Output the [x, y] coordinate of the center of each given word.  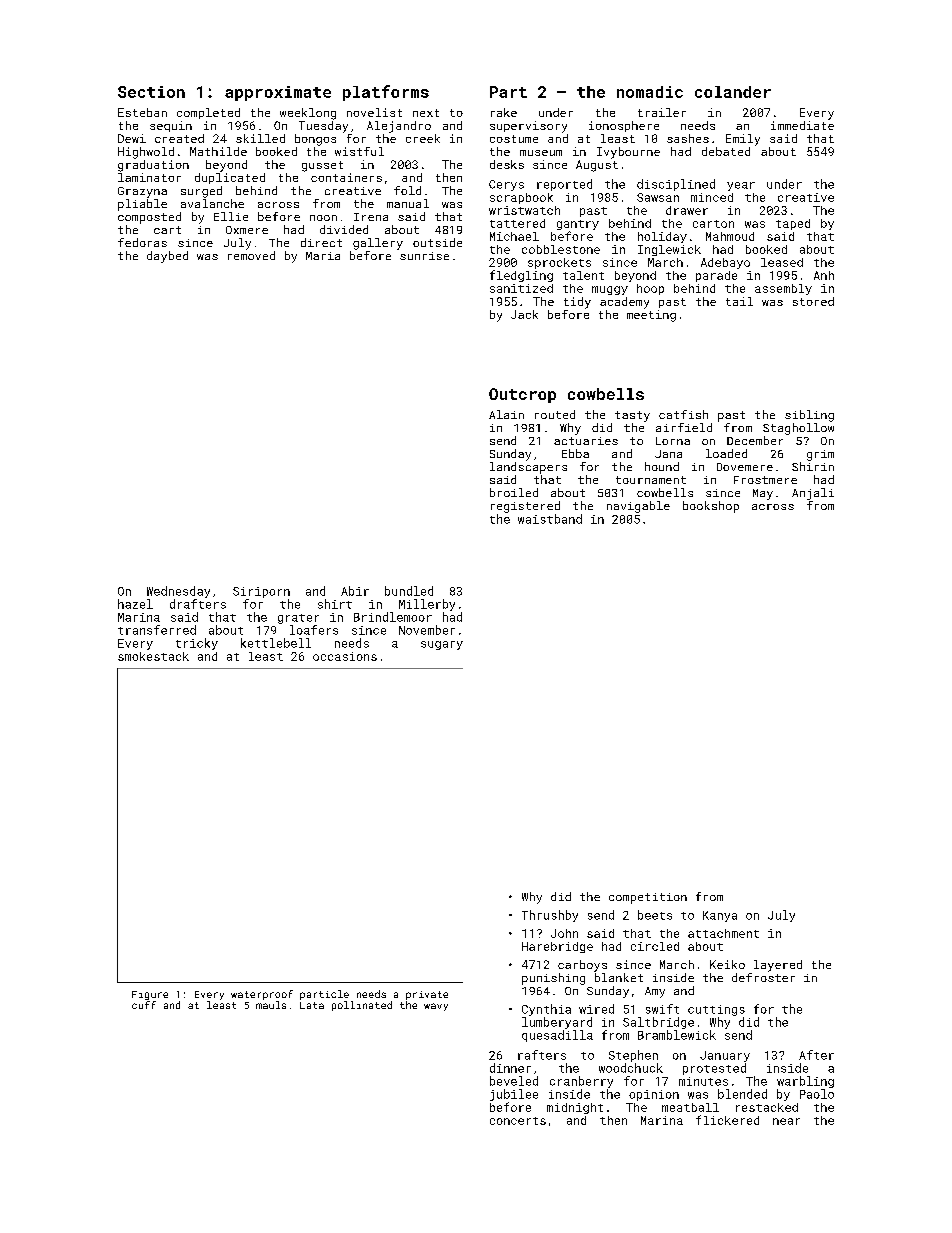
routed [555, 414]
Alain [506, 414]
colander [733, 92]
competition [648, 898]
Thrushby [550, 916]
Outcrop [522, 395]
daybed [167, 257]
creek [423, 138]
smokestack [153, 656]
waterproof [262, 995]
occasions [345, 656]
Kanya [720, 916]
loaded [726, 453]
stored [813, 301]
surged [201, 192]
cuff [144, 1005]
